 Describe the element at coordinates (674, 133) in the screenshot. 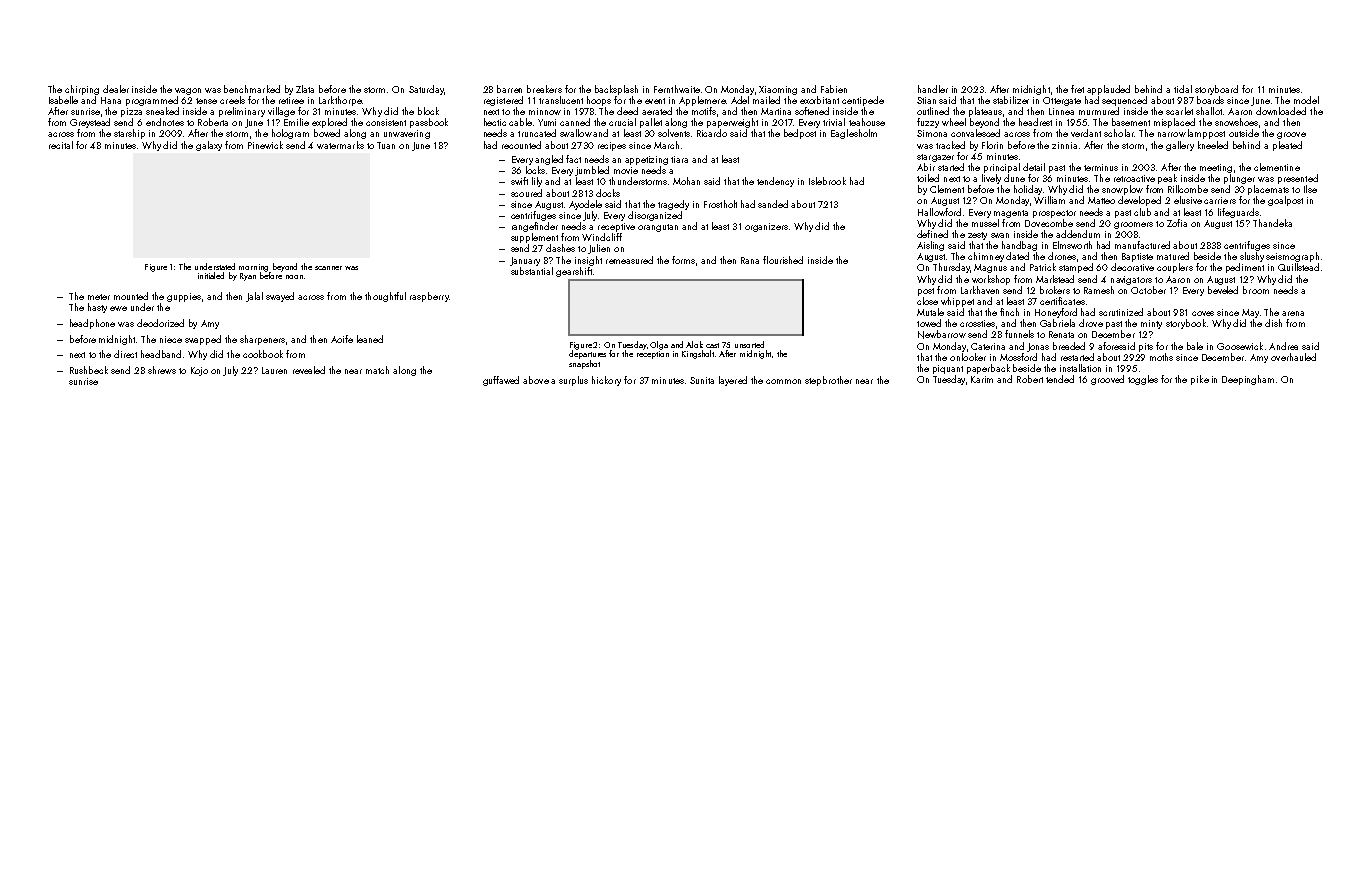

I see `solvents` at that location.
